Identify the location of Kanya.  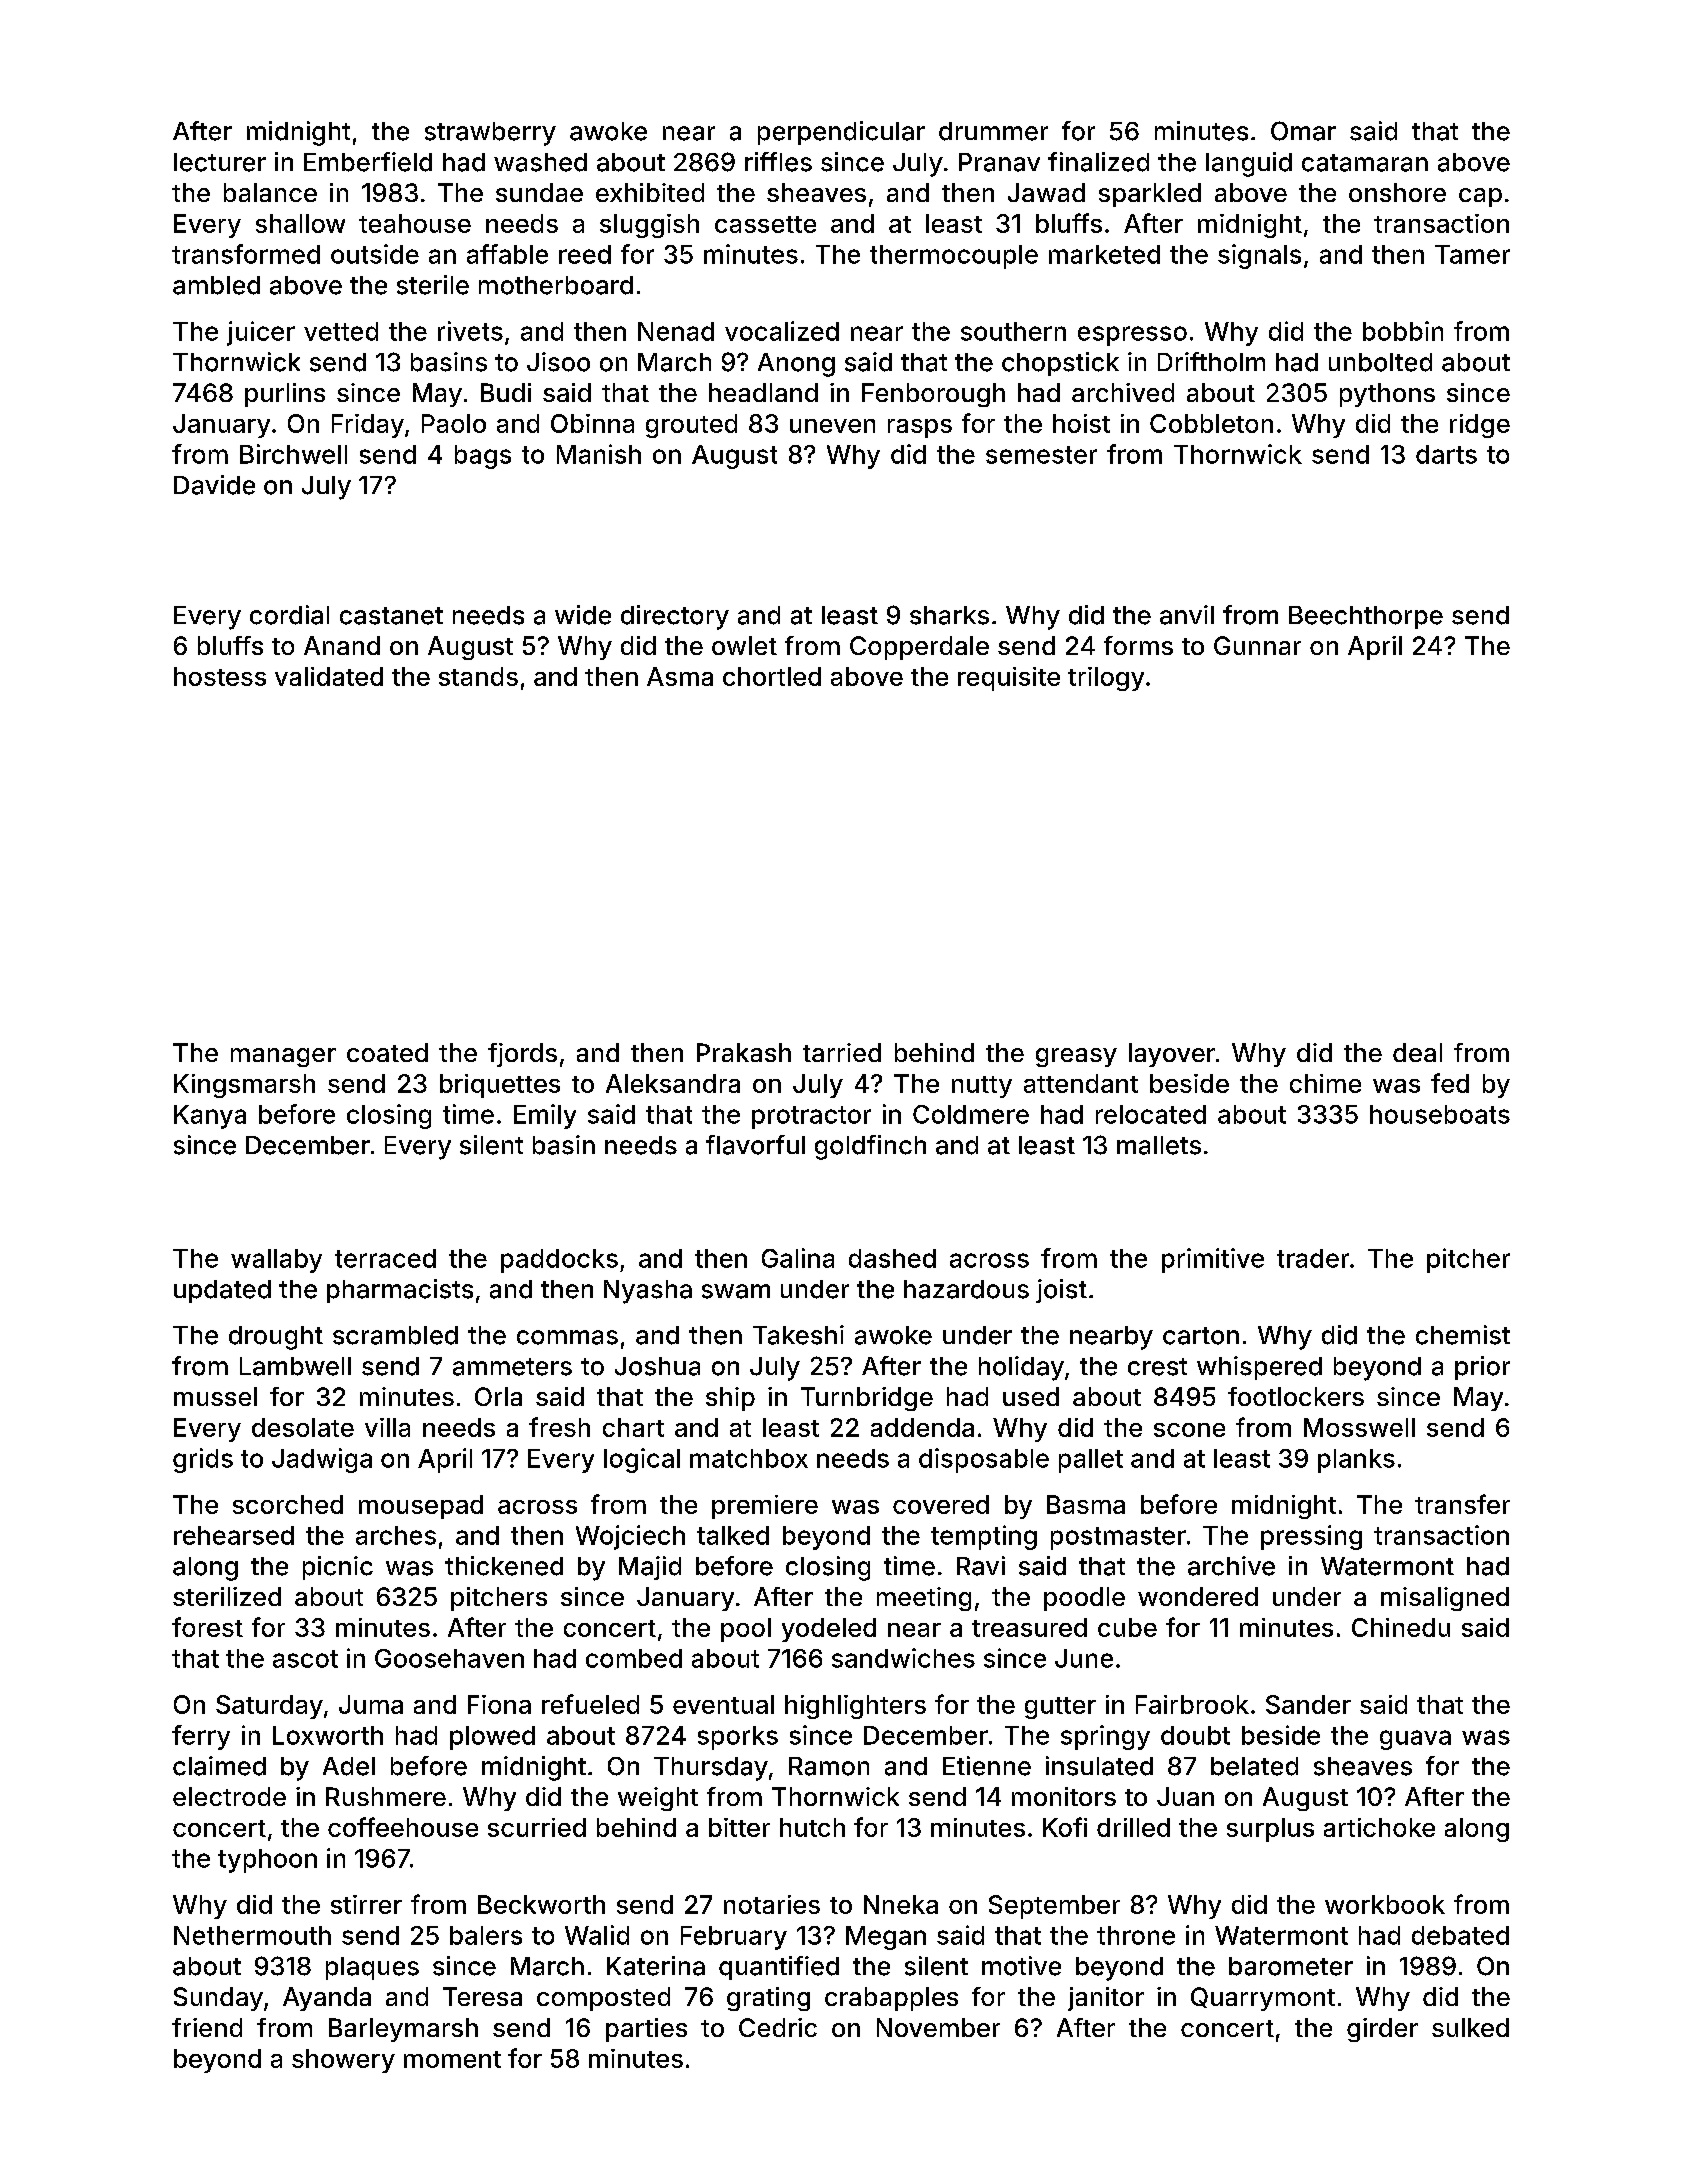
(210, 1117).
